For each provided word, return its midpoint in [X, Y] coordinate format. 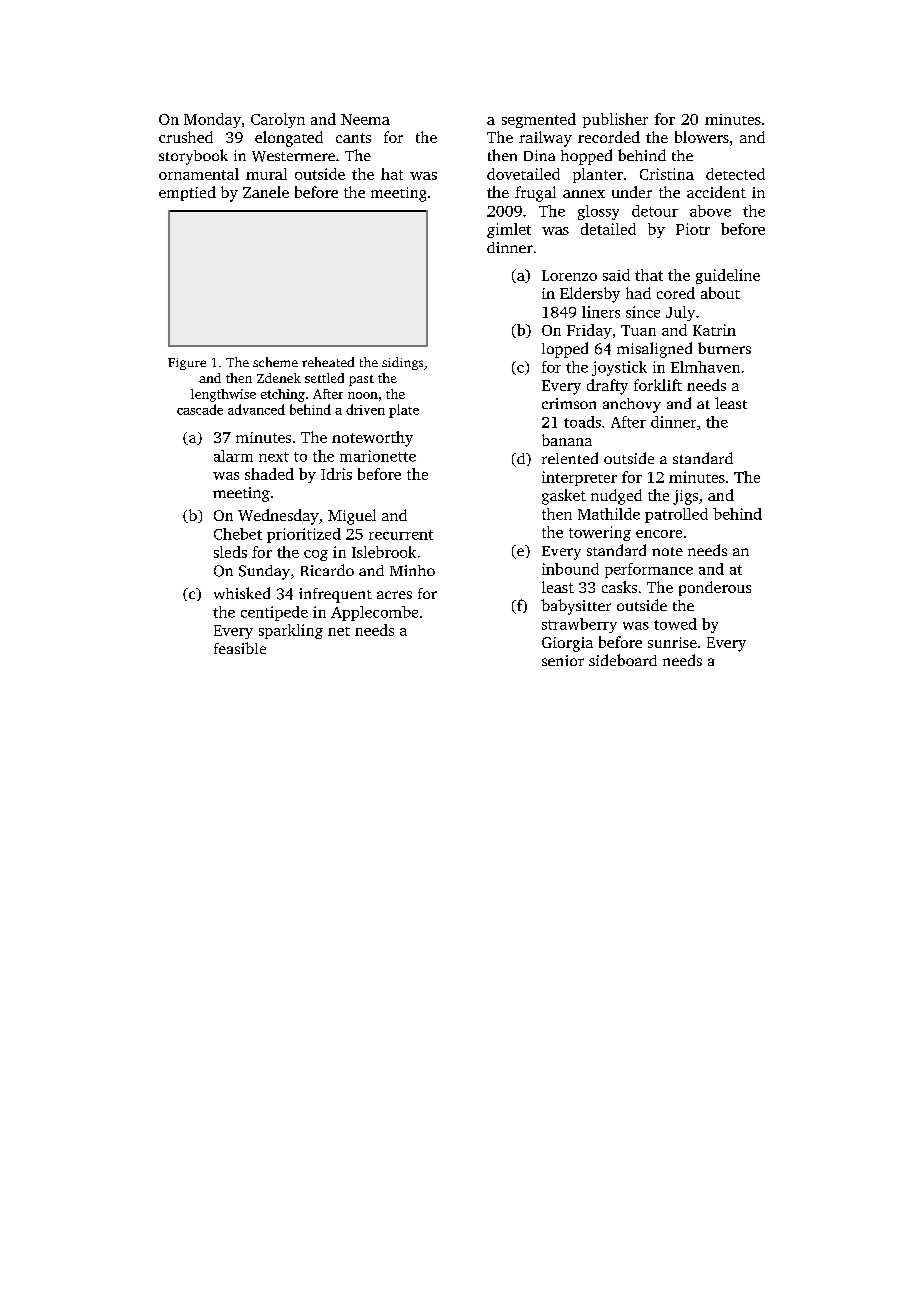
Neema [365, 119]
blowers [702, 137]
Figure [187, 364]
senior [563, 660]
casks [619, 587]
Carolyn [278, 120]
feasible [240, 648]
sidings [402, 363]
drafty [607, 387]
